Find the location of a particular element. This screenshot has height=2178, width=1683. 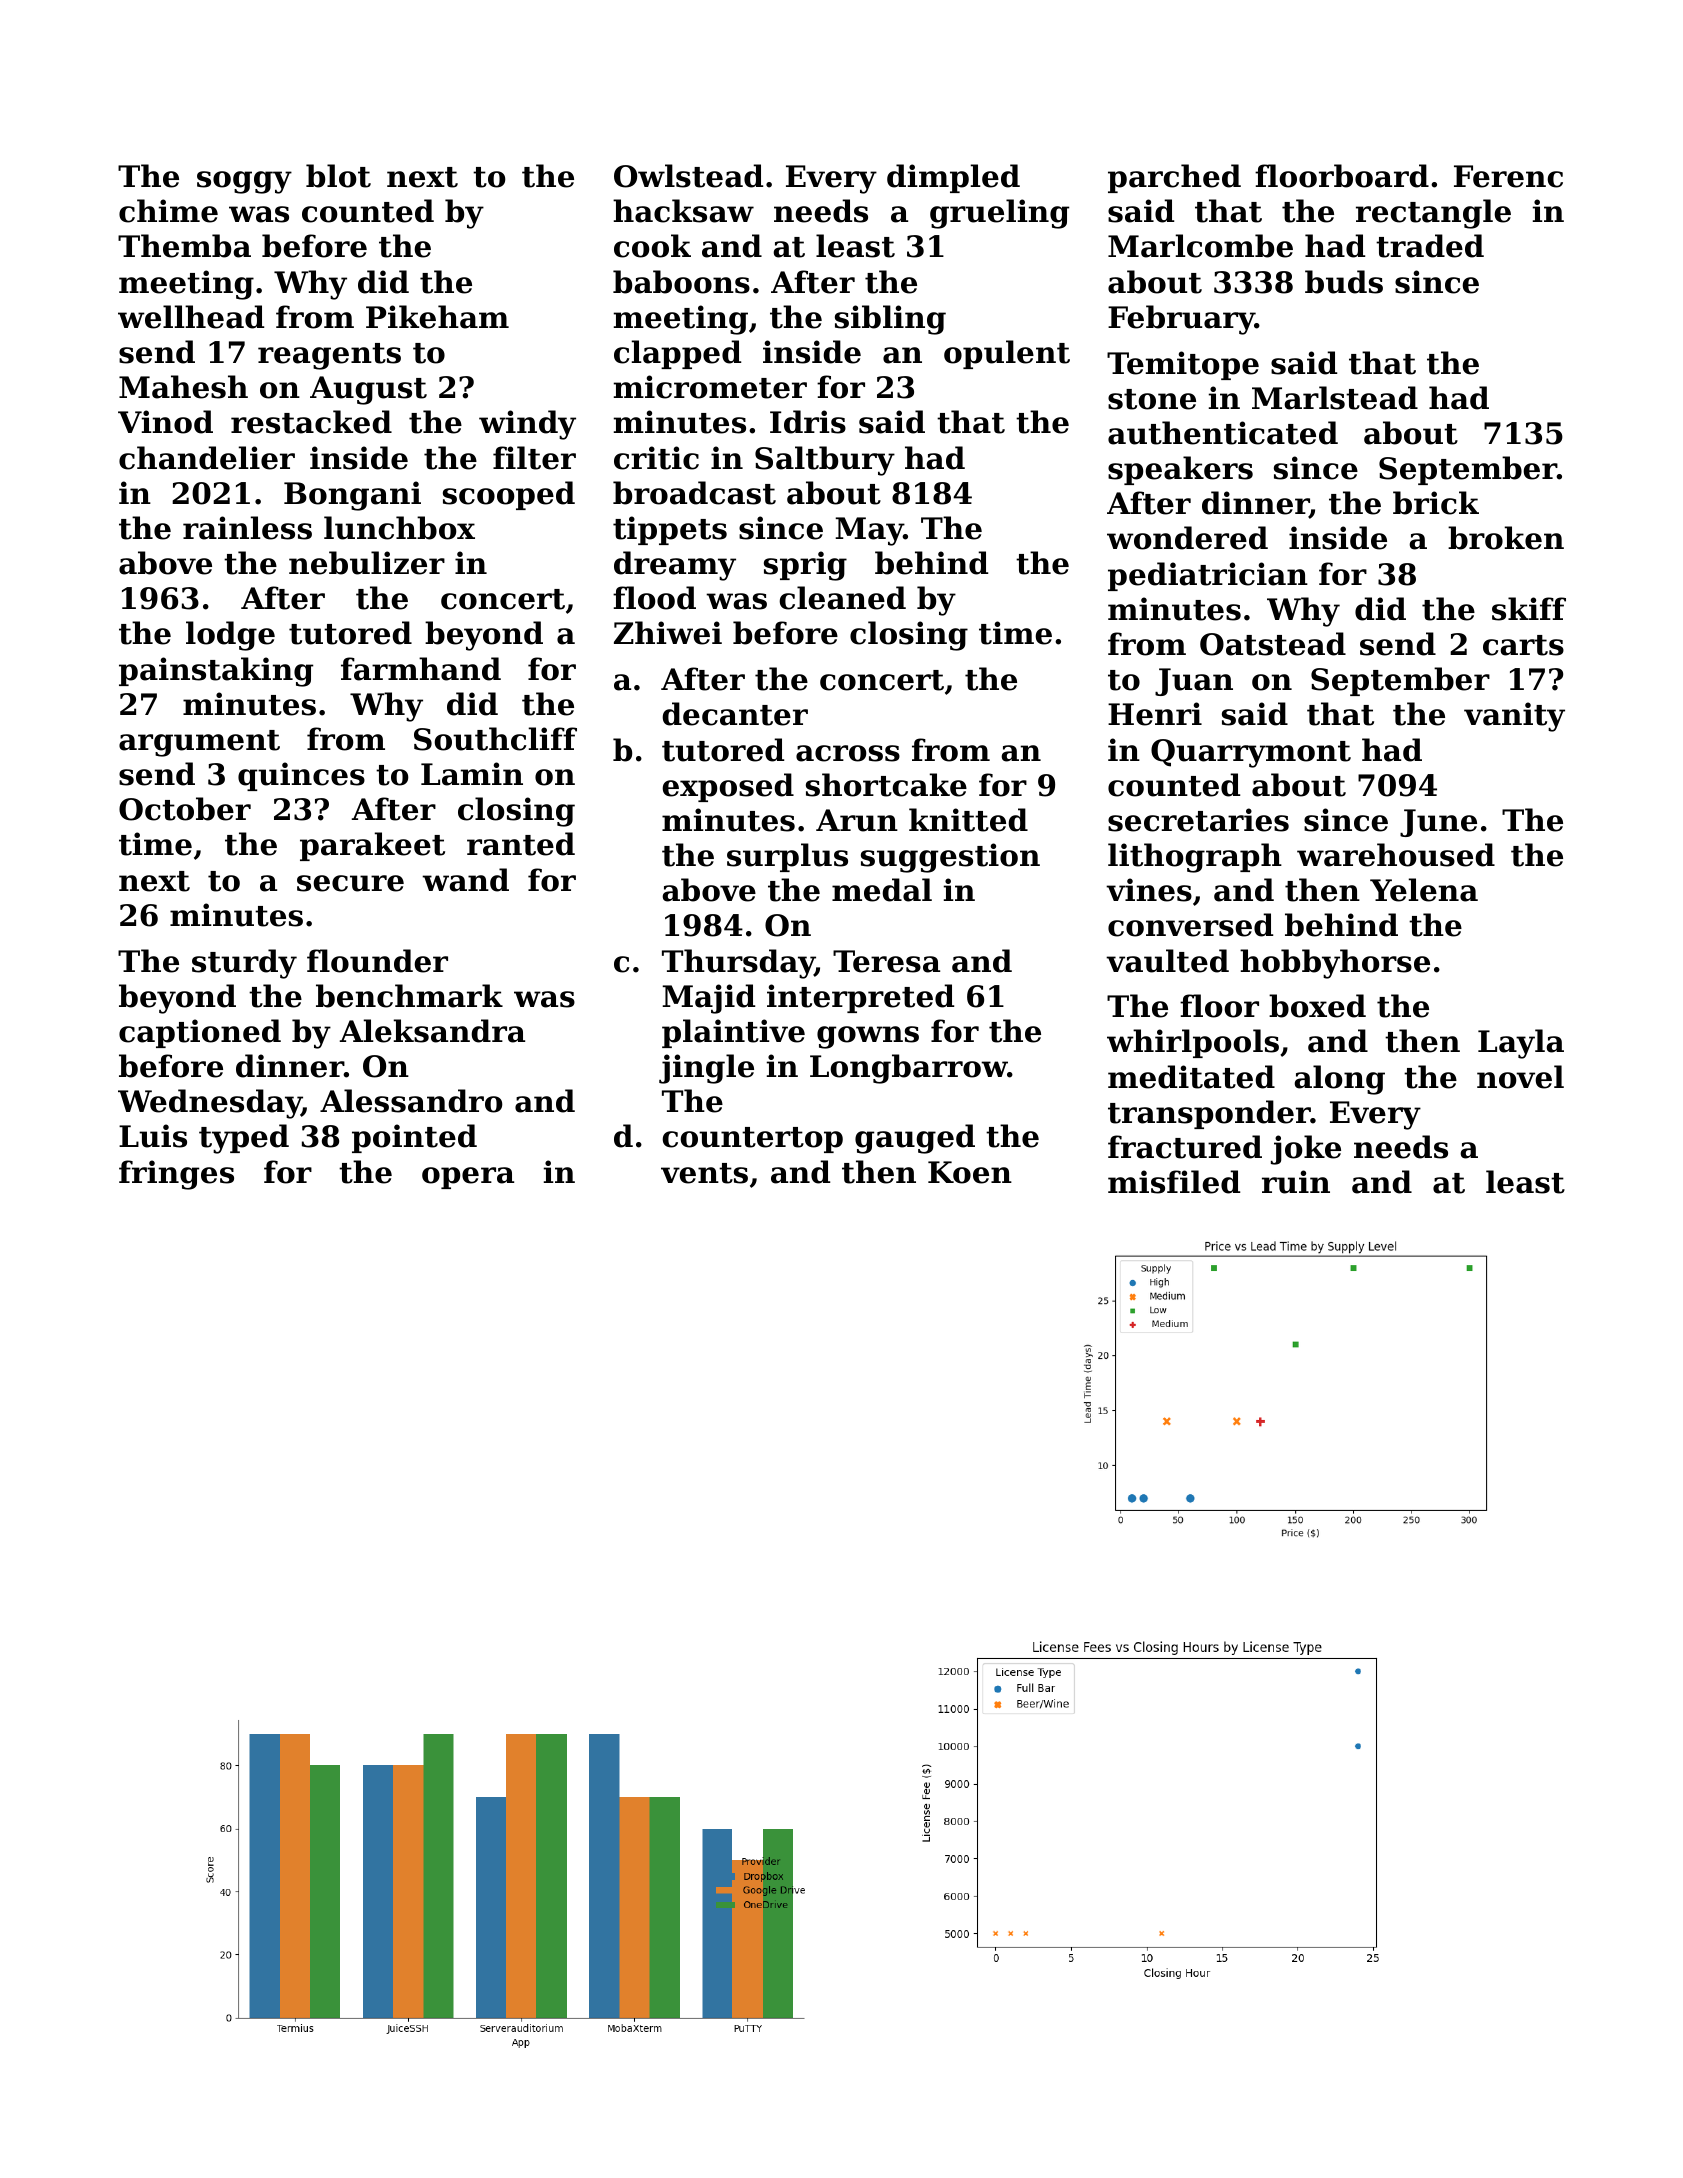

Aleksandra is located at coordinates (432, 1031).
